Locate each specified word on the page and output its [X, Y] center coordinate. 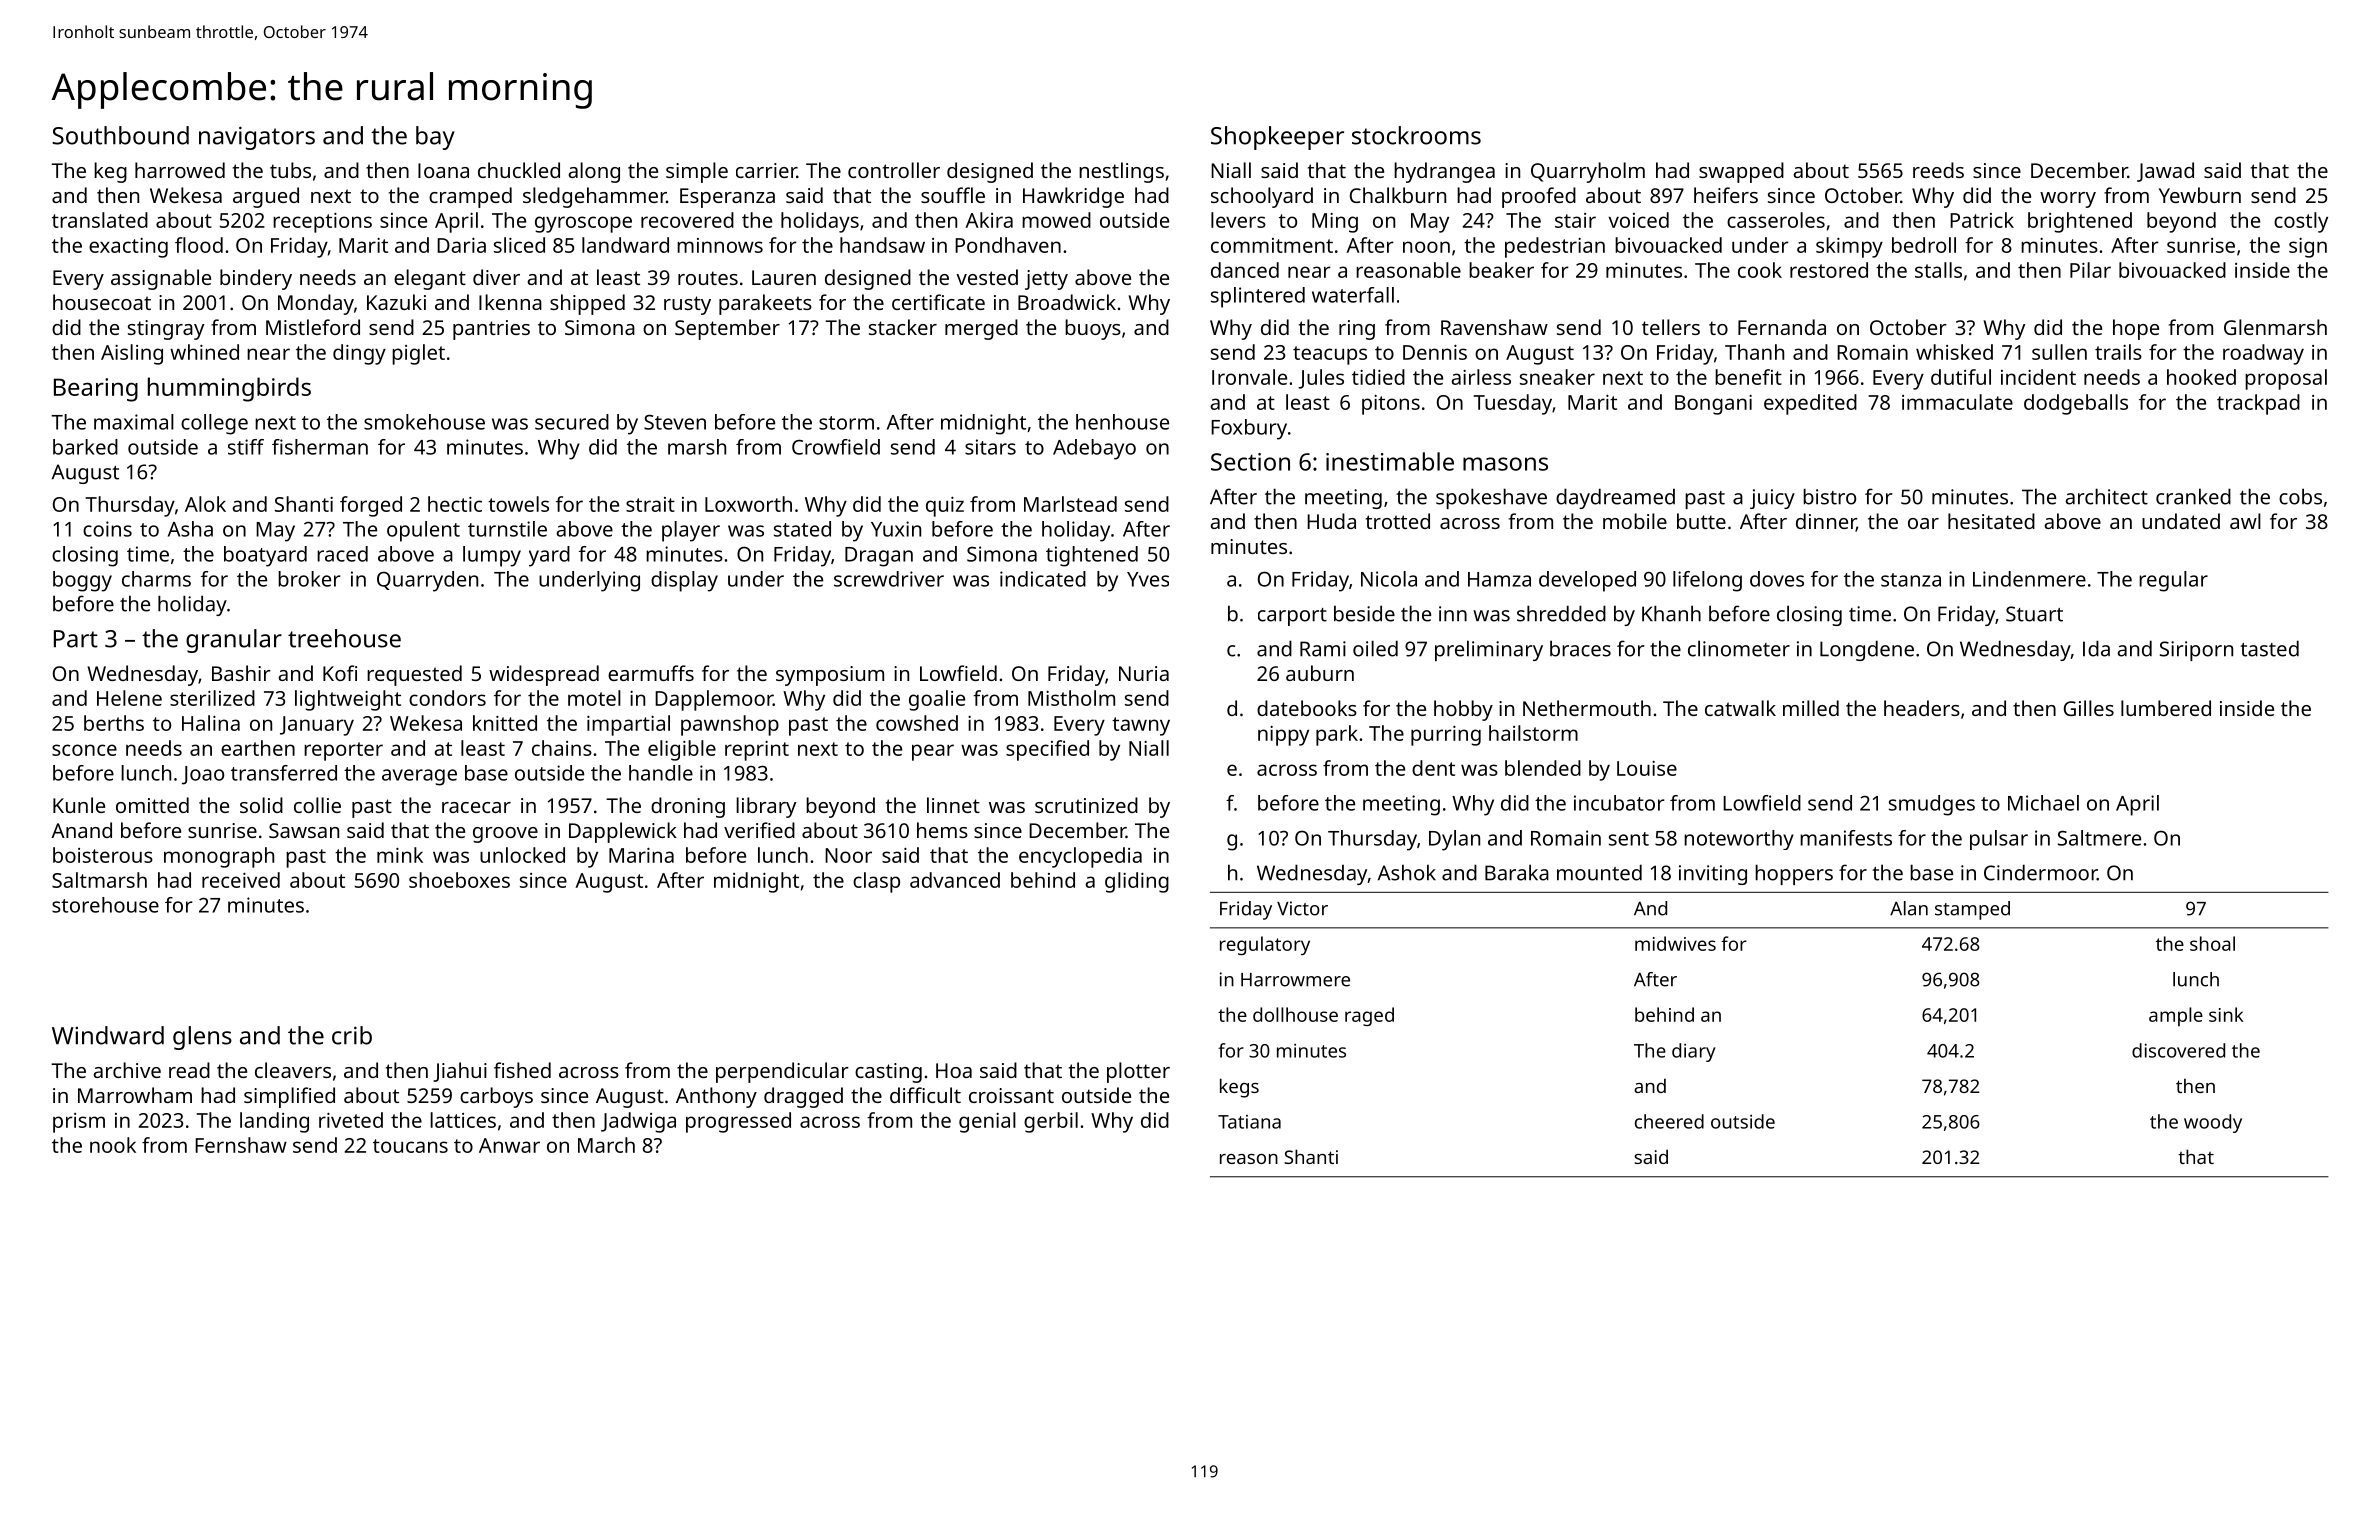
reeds [1938, 170]
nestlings [1121, 172]
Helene [129, 698]
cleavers [293, 1070]
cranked [2193, 496]
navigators [257, 138]
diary [1694, 1052]
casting [888, 1073]
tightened [1092, 556]
